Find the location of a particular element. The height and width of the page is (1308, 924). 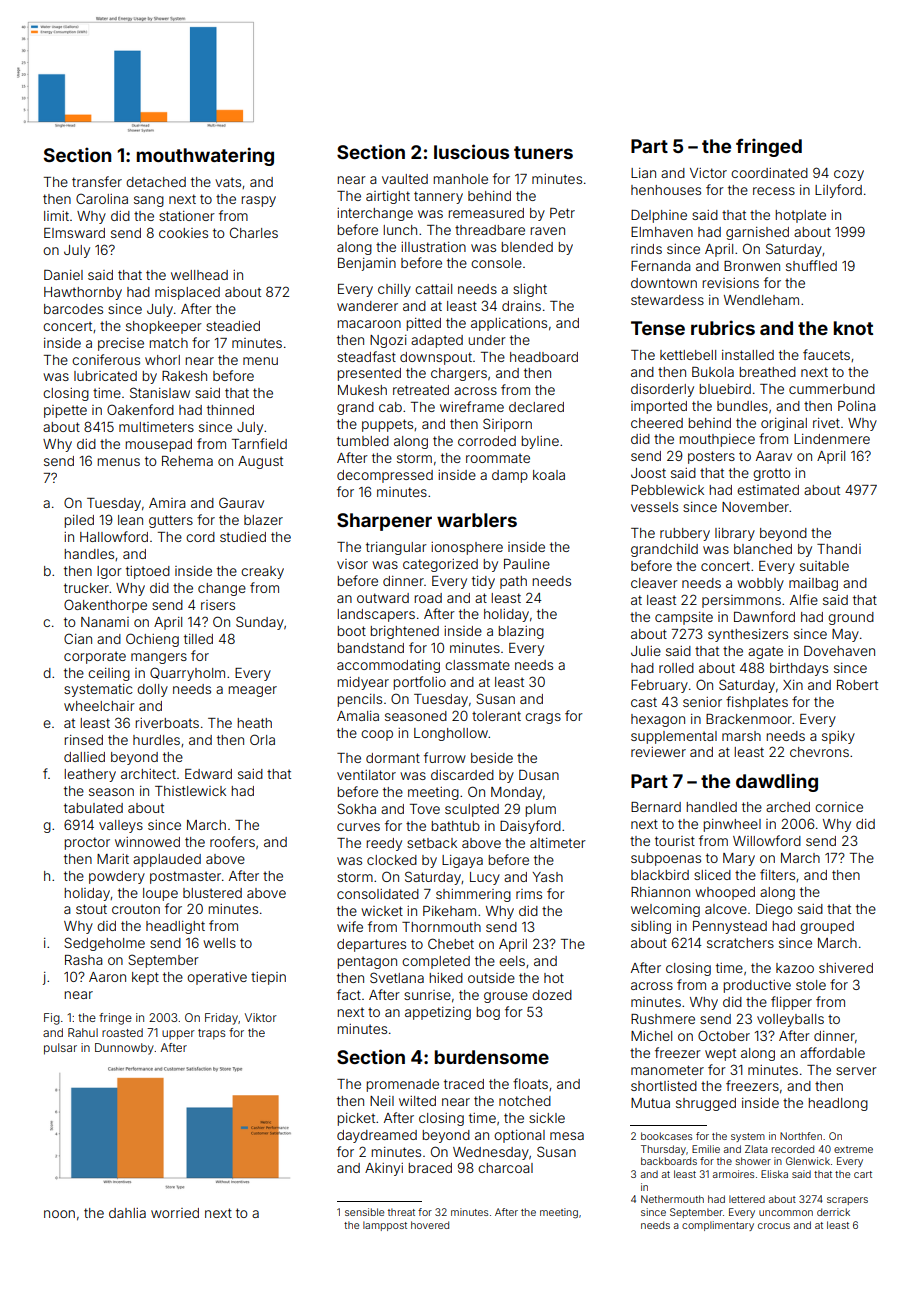

Lian is located at coordinates (643, 173).
